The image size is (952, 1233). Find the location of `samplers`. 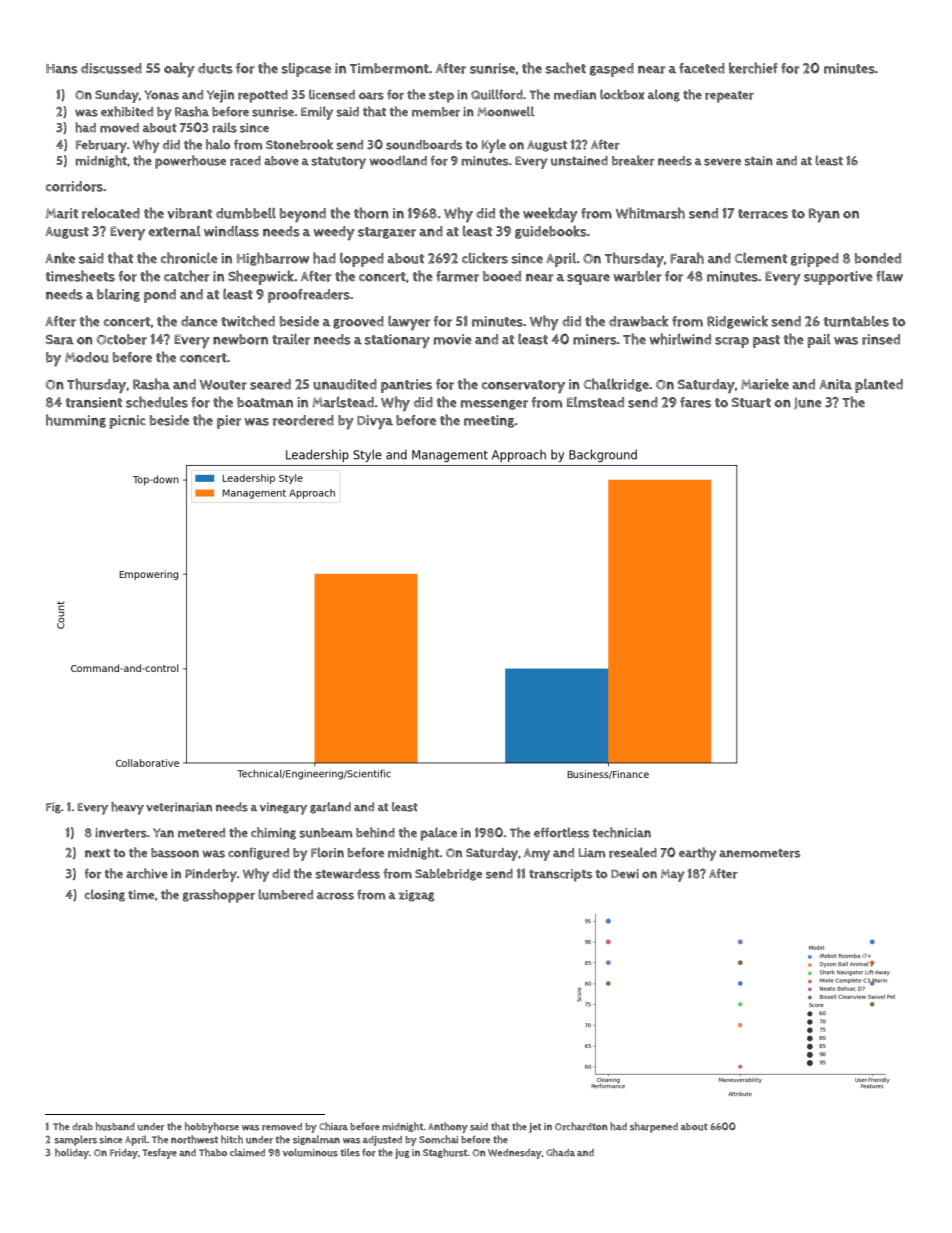

samplers is located at coordinates (75, 1140).
